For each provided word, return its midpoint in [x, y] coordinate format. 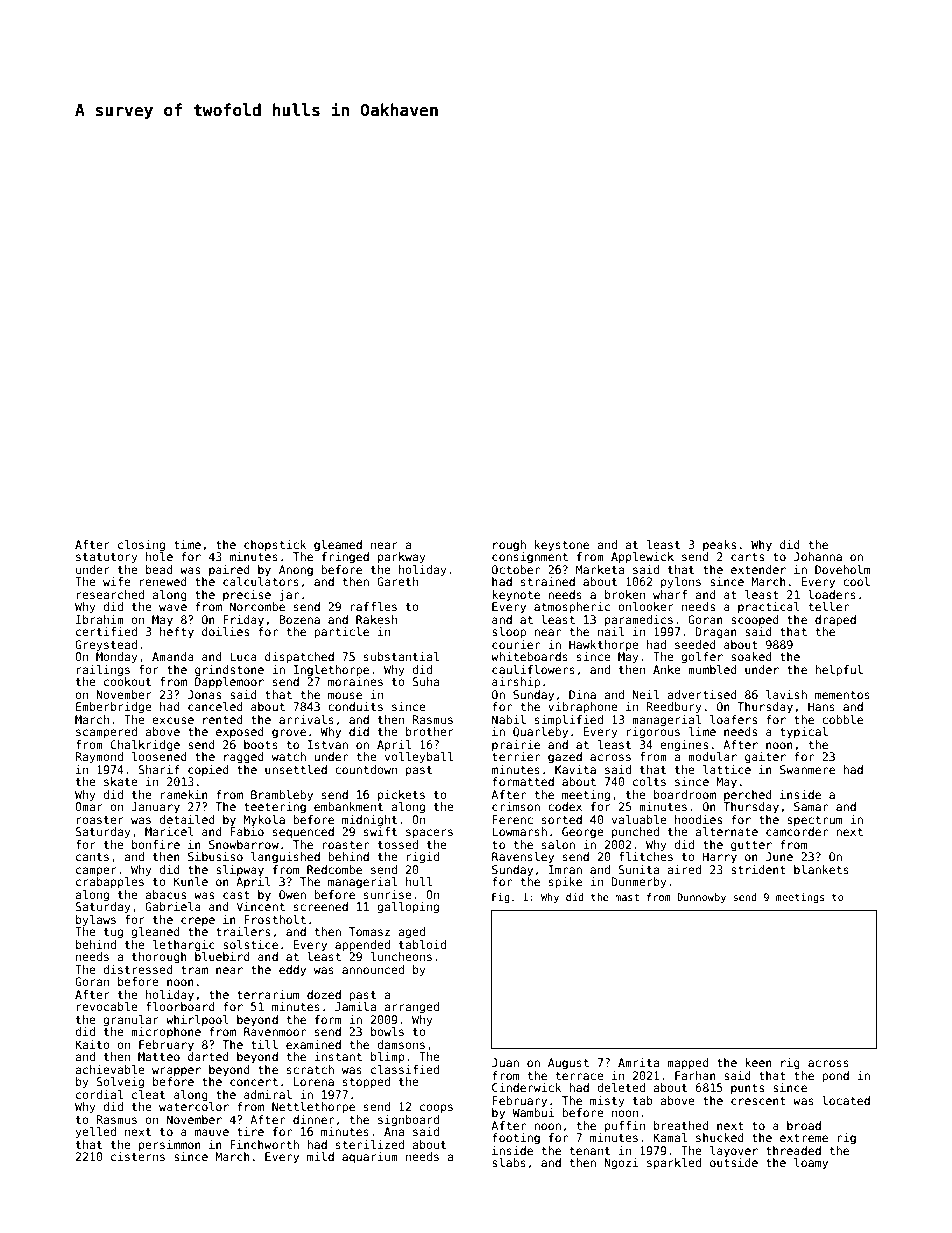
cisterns [138, 1156]
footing [516, 1139]
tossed [398, 844]
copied [208, 770]
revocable [107, 1006]
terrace [579, 1076]
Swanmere [807, 769]
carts [747, 557]
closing [141, 546]
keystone [562, 546]
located [846, 1100]
